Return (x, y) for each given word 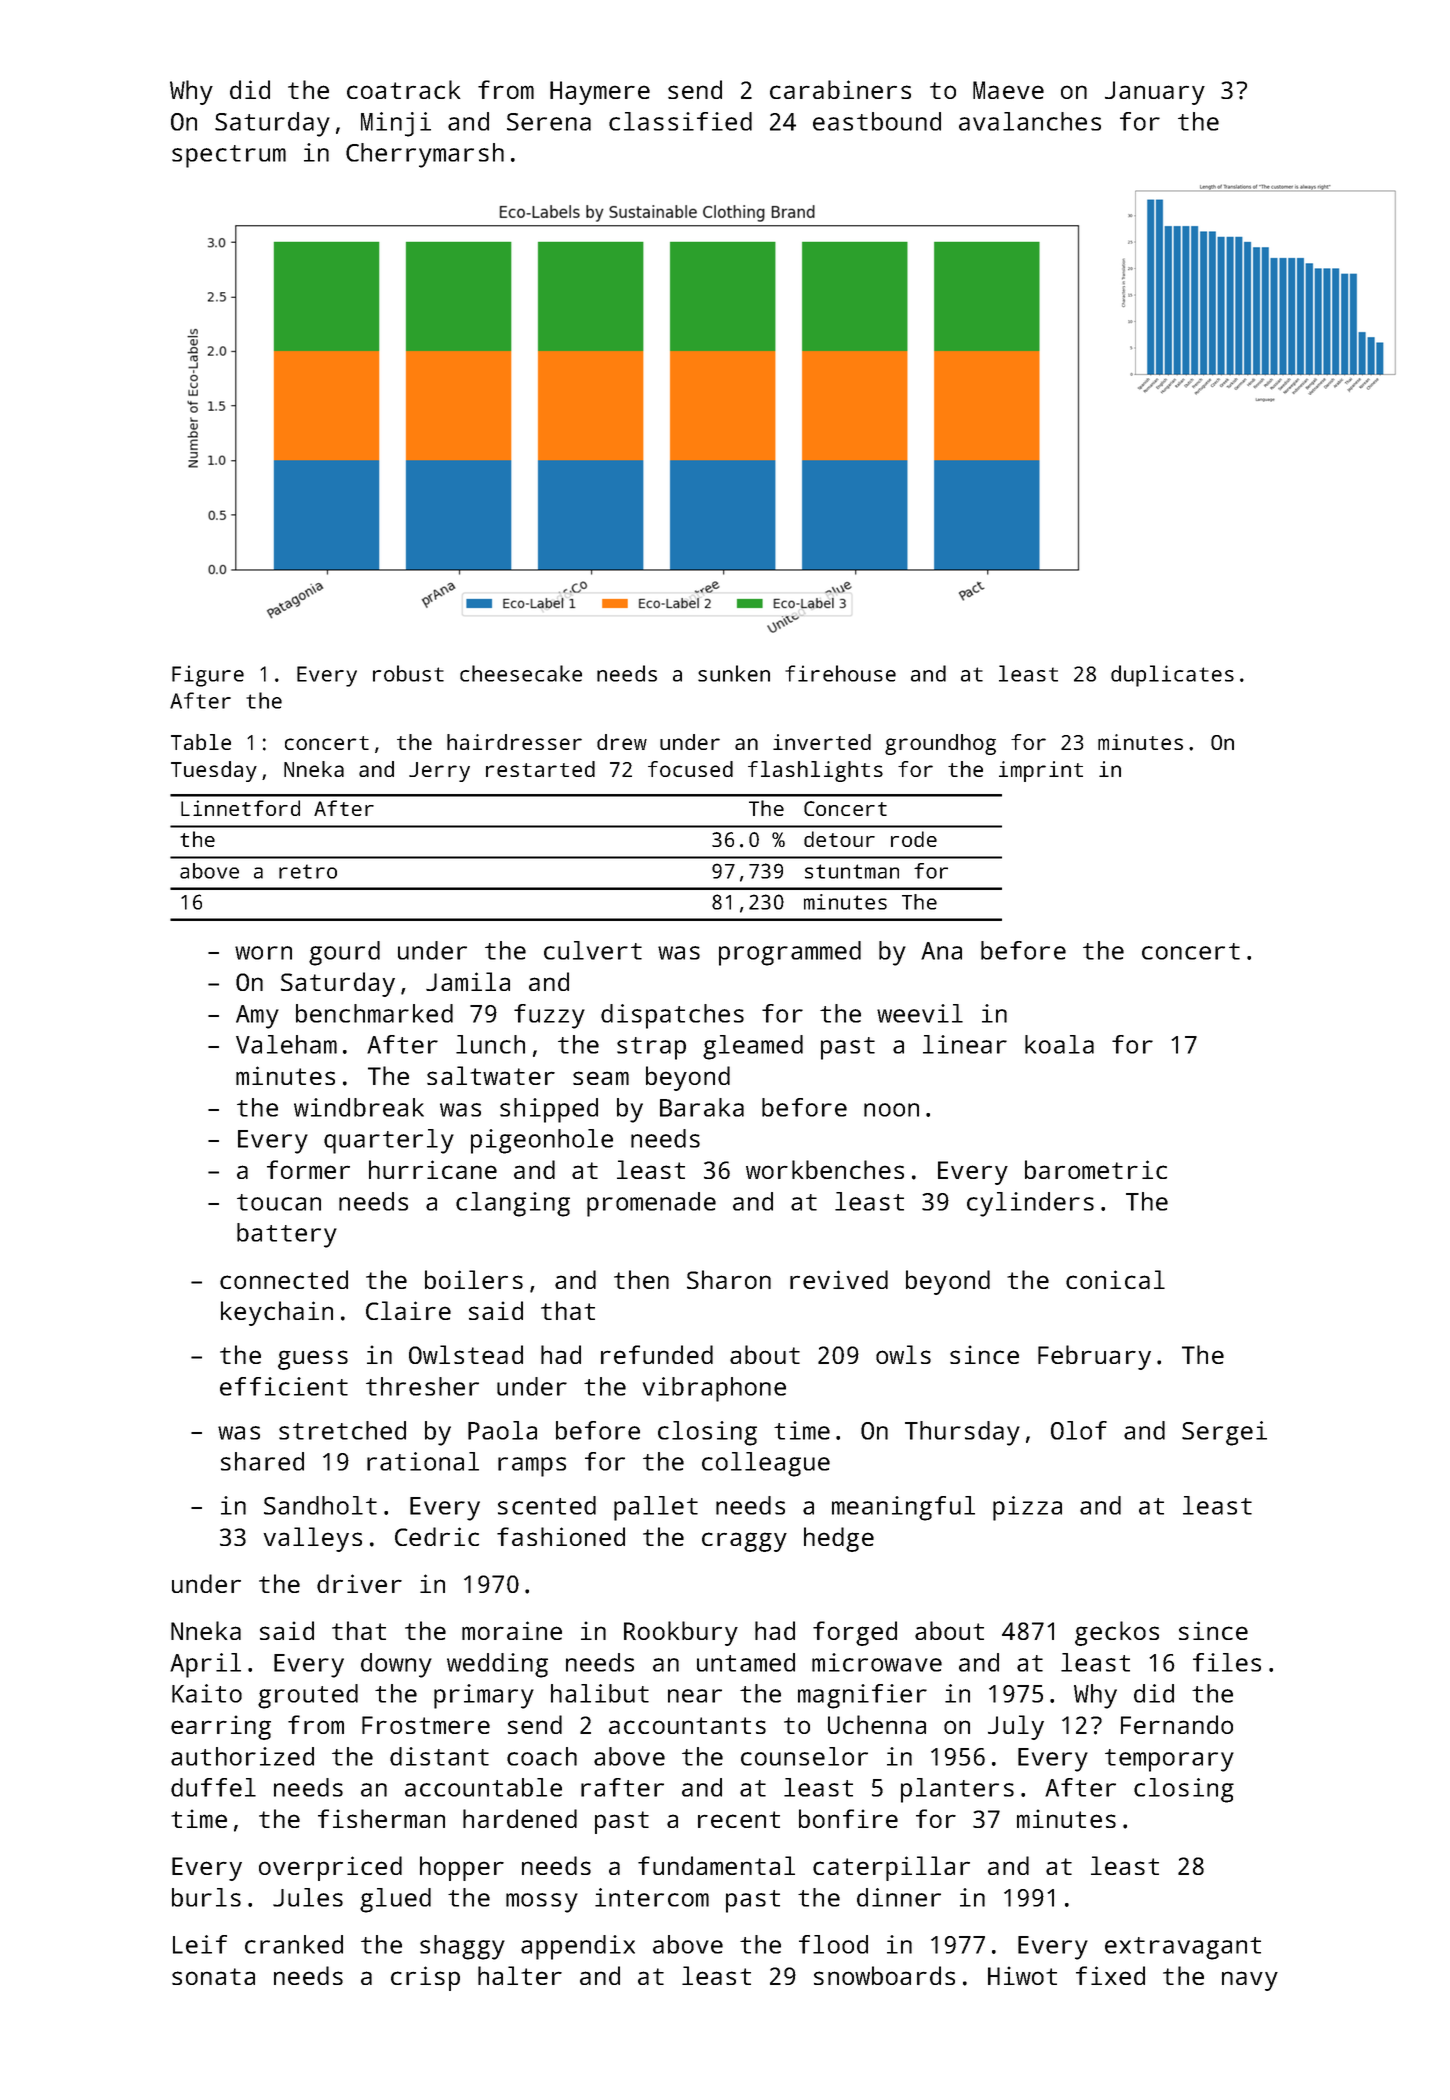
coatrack (404, 89)
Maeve (1008, 90)
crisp (425, 1978)
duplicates (1172, 676)
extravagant (1183, 1948)
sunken (734, 673)
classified (680, 121)
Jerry (439, 772)
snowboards (884, 1975)
